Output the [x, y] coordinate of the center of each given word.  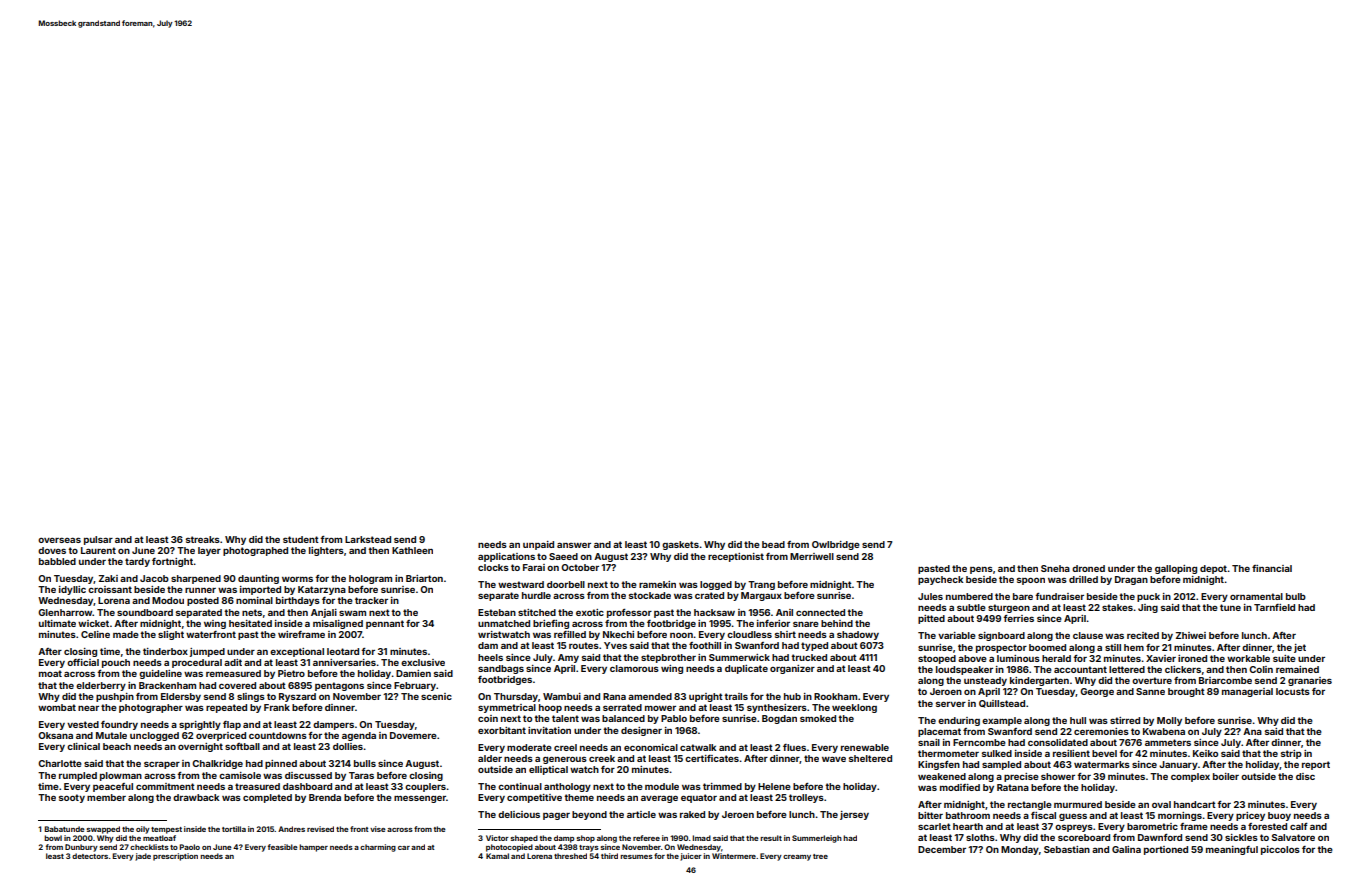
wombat [57, 707]
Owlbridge [836, 545]
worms [297, 579]
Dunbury [81, 848]
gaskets [680, 545]
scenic [436, 696]
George [1097, 692]
